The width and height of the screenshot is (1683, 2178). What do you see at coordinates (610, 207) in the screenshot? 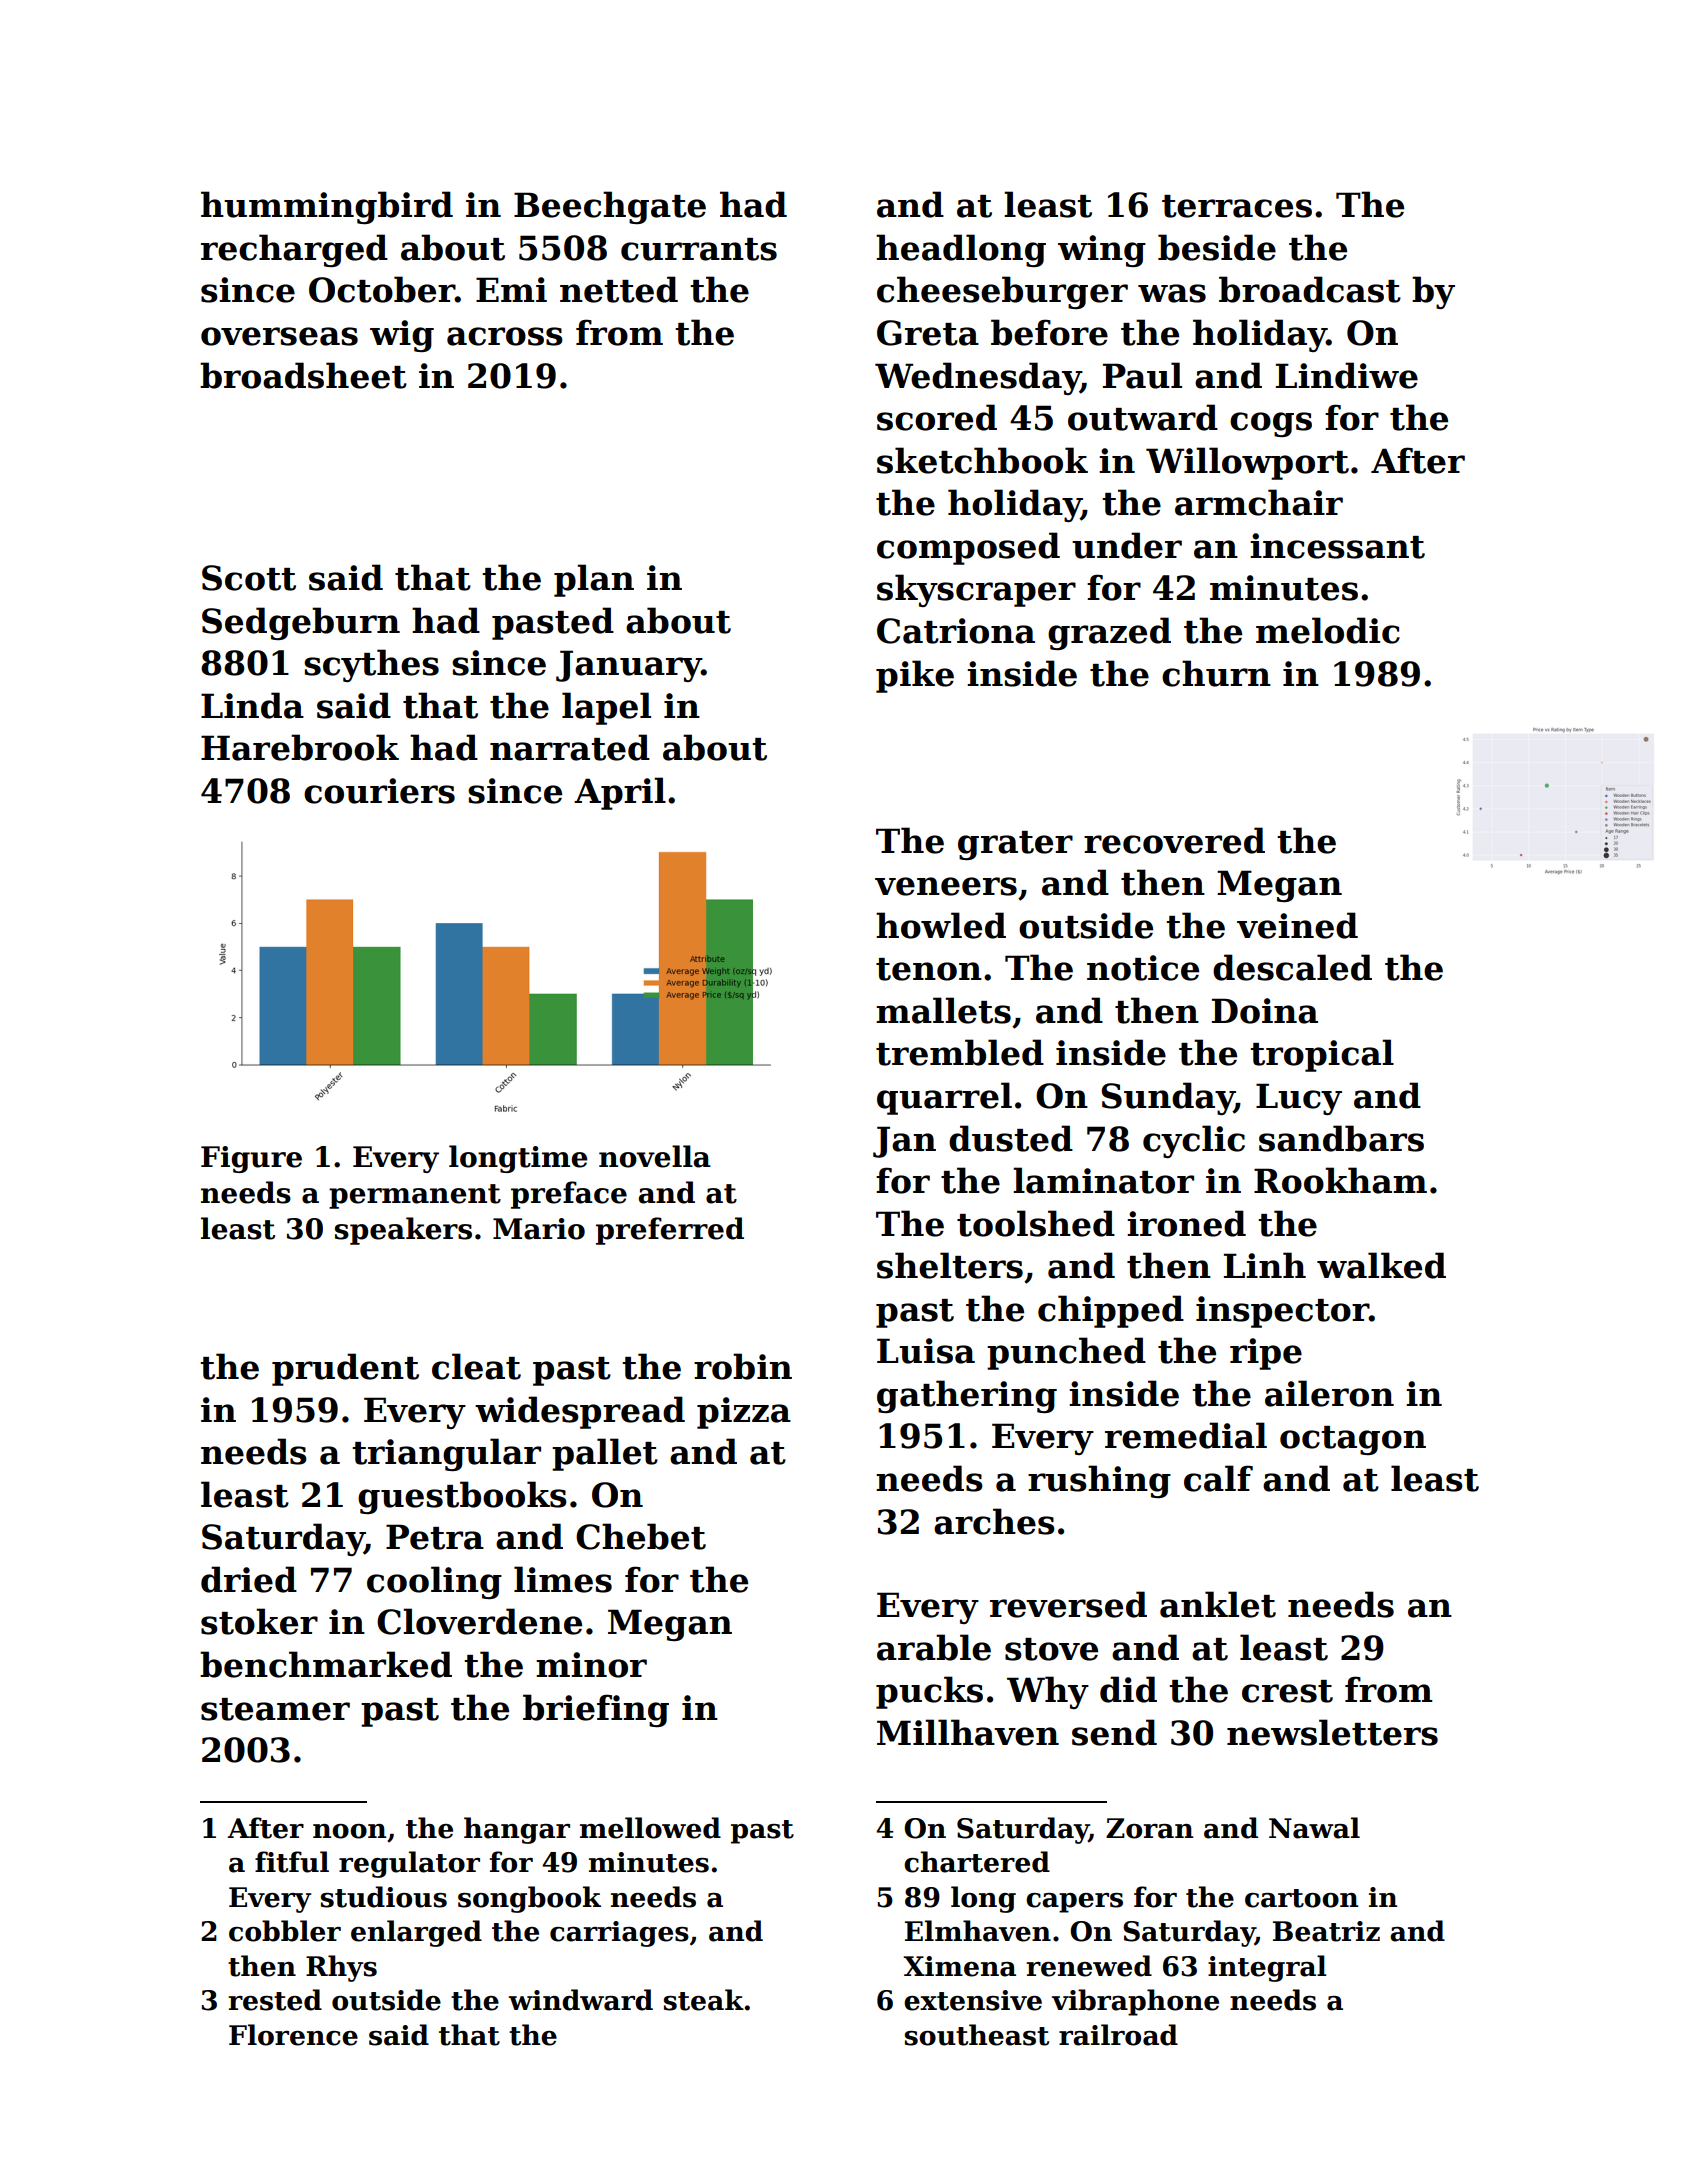
I see `Beechgate` at bounding box center [610, 207].
